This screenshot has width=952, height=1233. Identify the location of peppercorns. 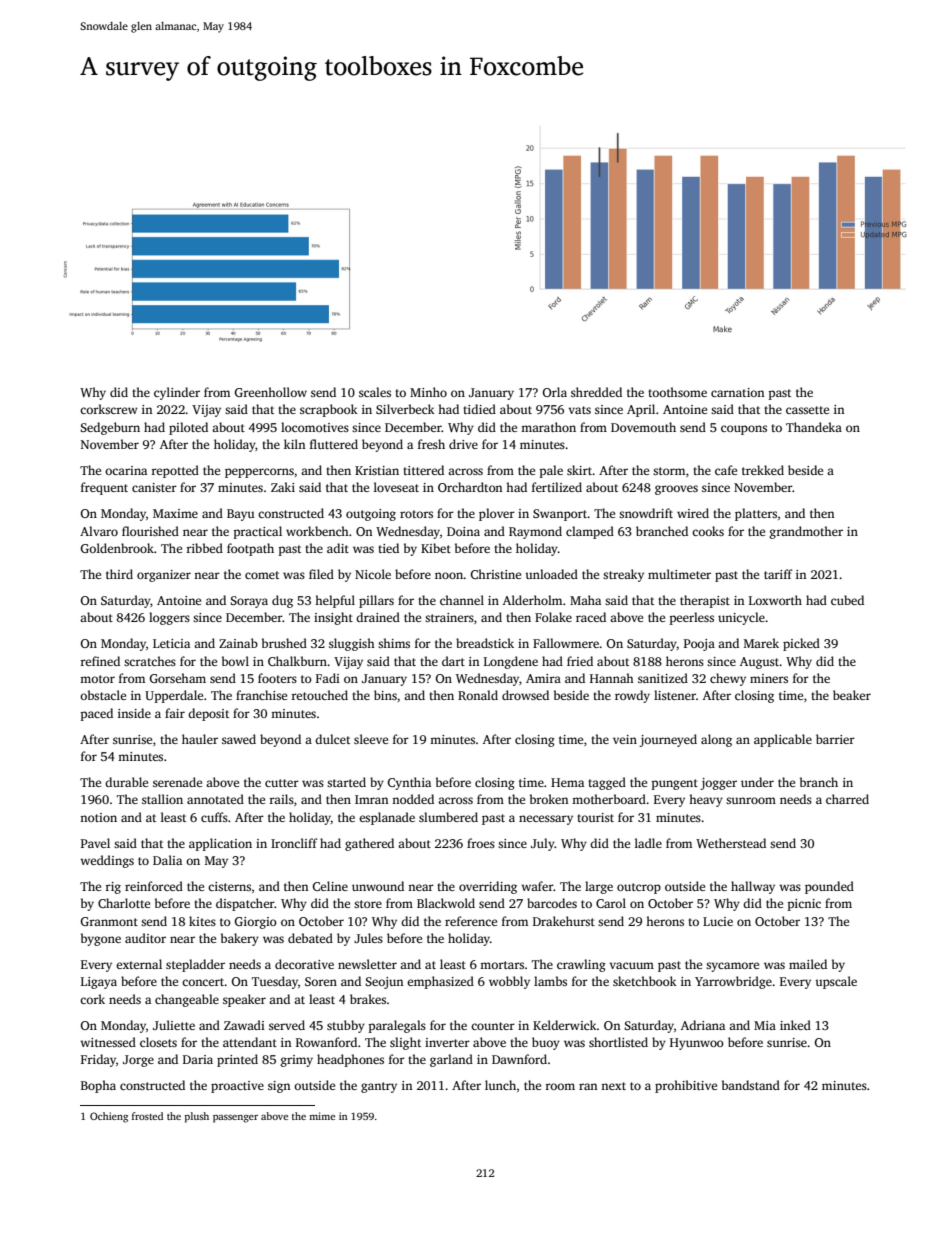
(259, 473).
